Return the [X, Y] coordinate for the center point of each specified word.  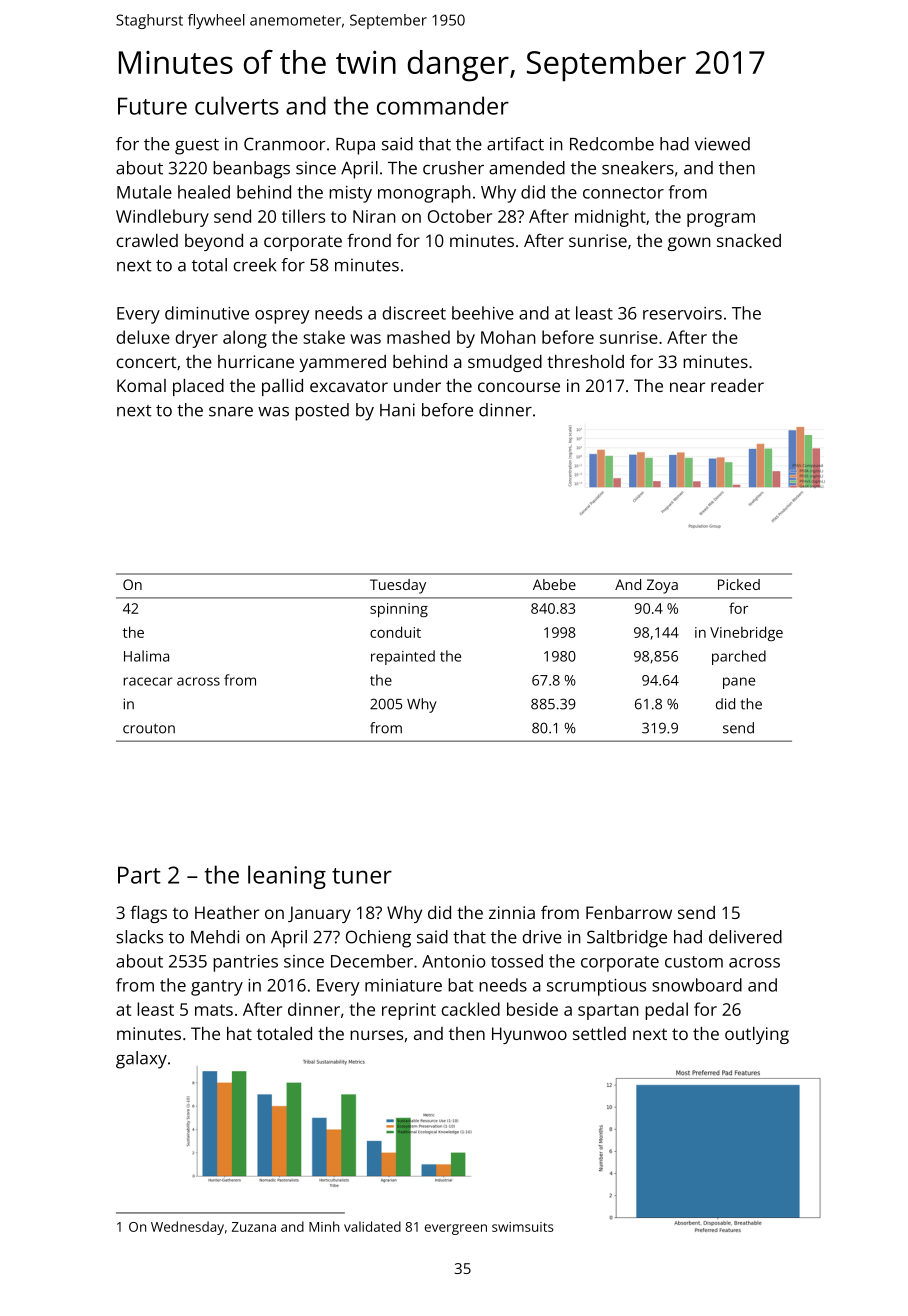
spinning [399, 610]
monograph [424, 194]
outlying [757, 1035]
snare [231, 412]
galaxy [141, 1060]
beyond [214, 242]
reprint [409, 1011]
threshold [585, 361]
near [687, 387]
